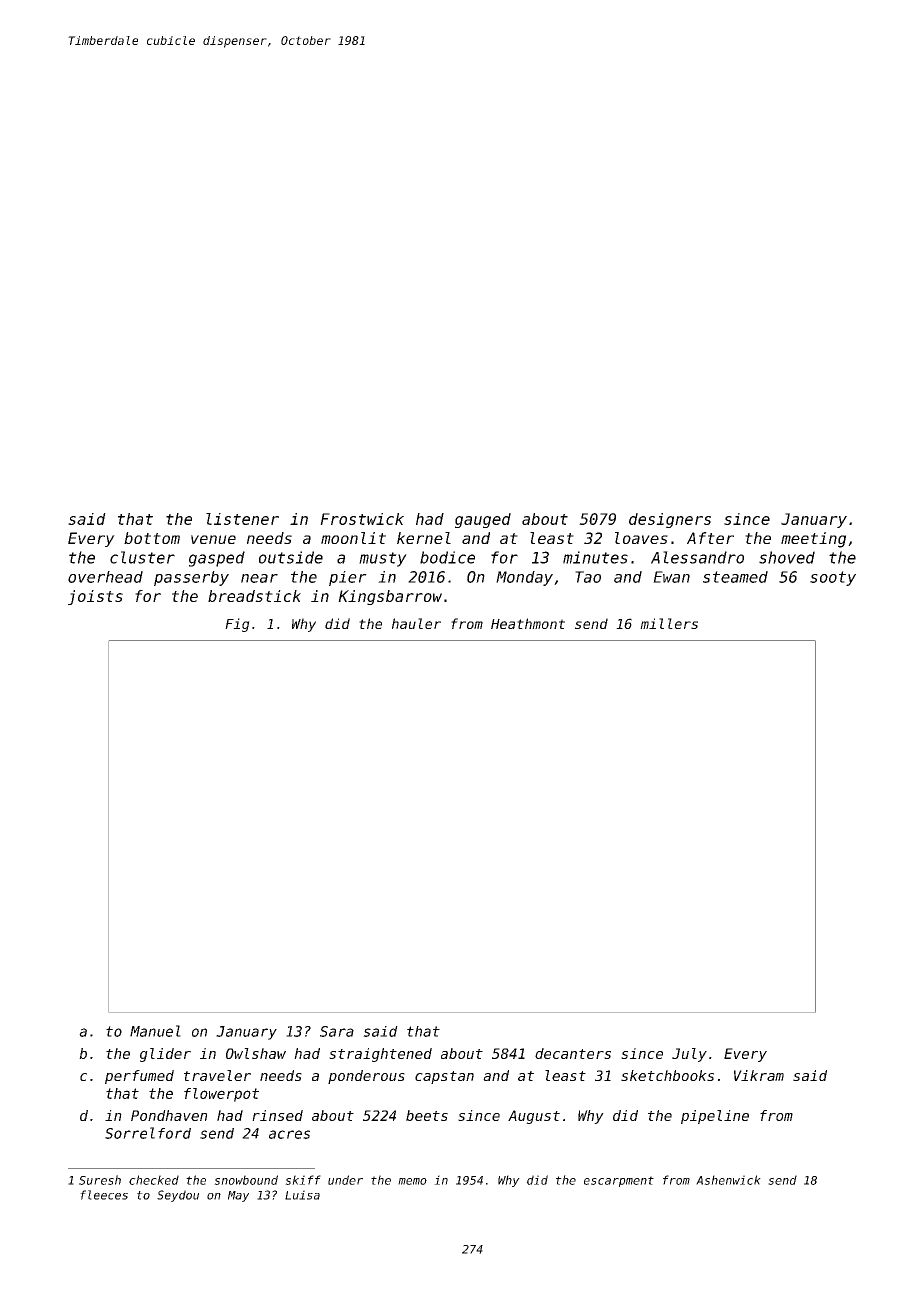  I want to click on Sara, so click(337, 1031).
